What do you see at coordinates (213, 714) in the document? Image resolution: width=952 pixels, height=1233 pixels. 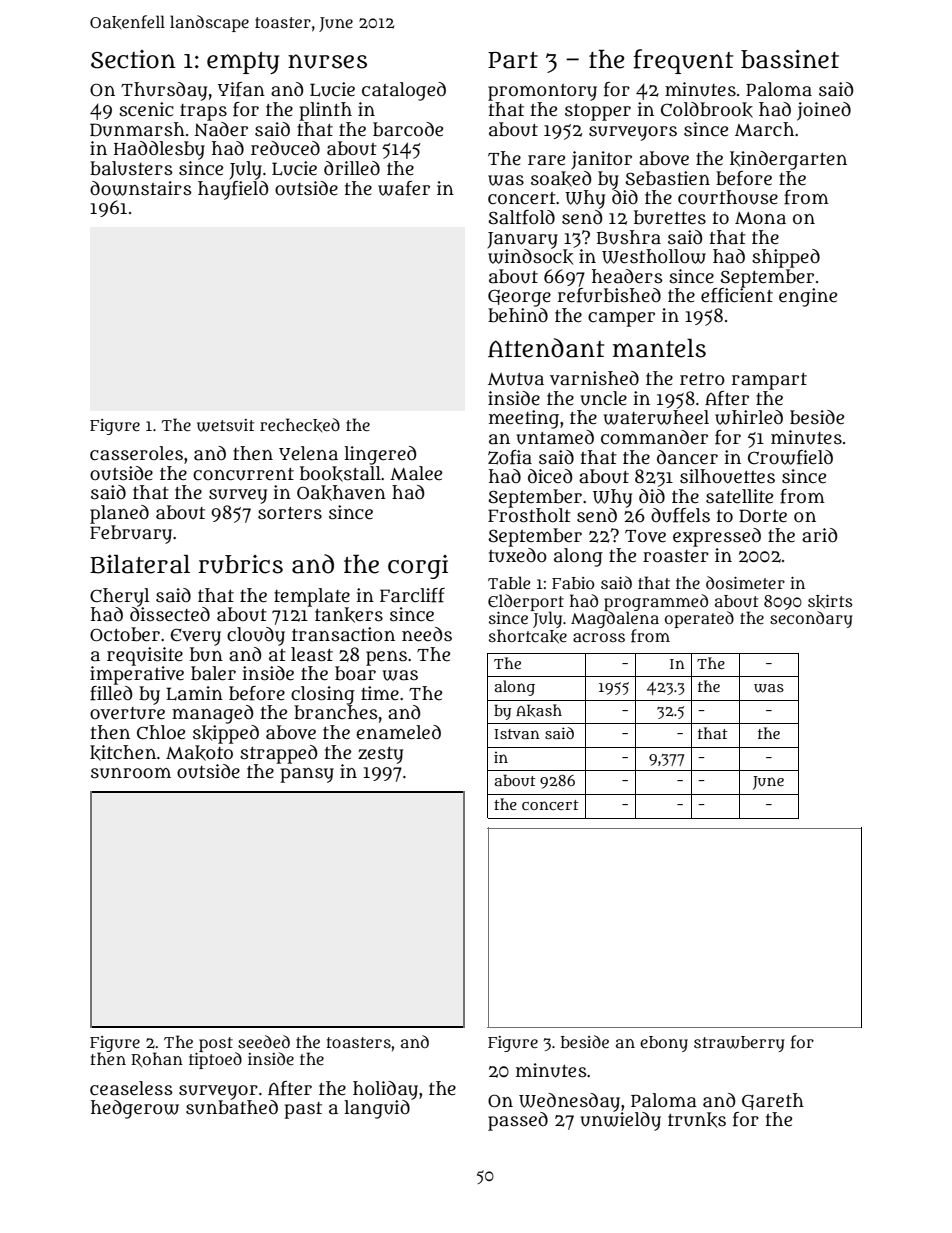 I see `managed` at bounding box center [213, 714].
